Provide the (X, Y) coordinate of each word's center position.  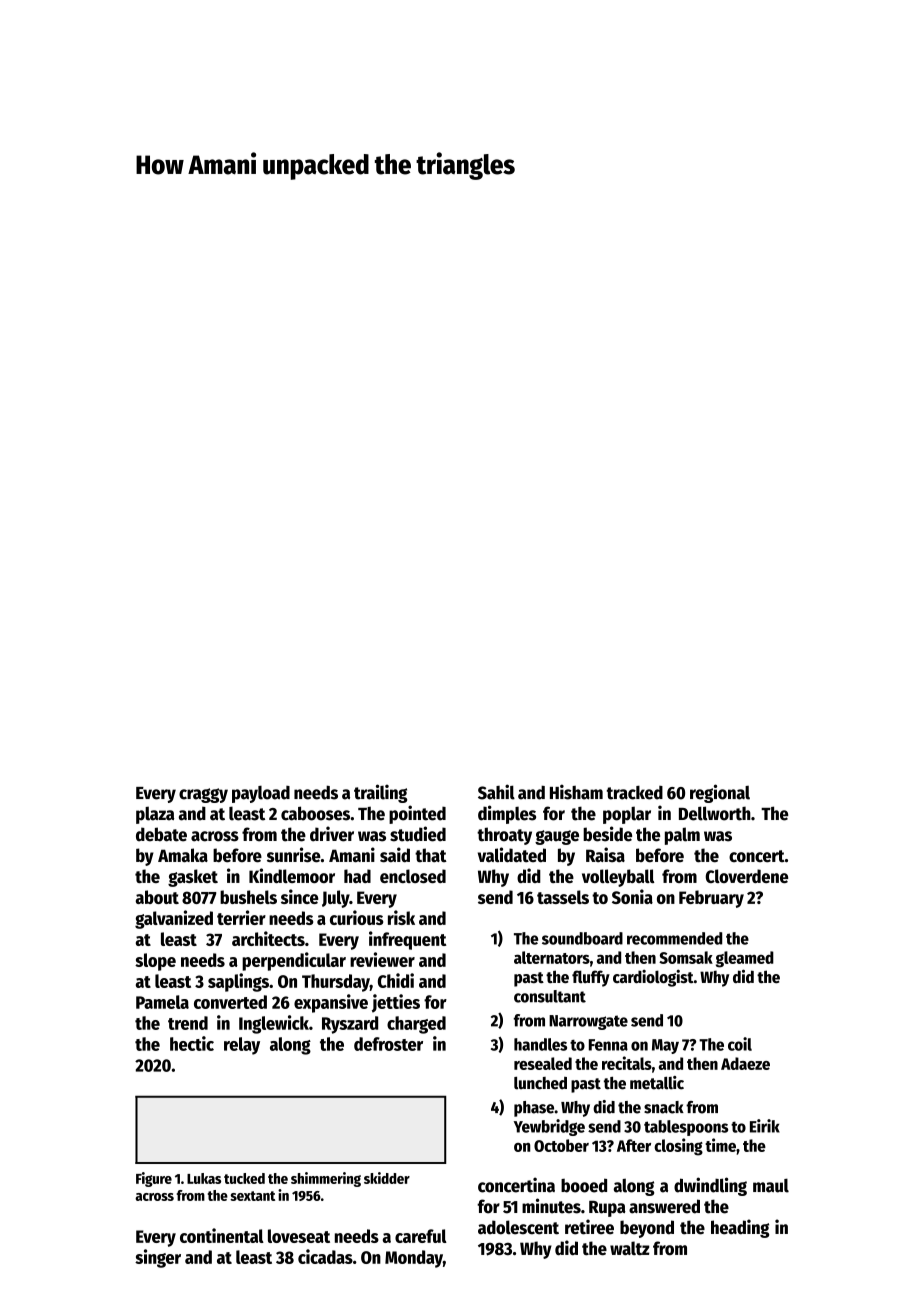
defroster (388, 1044)
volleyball (618, 878)
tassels (563, 897)
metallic (657, 1083)
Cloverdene (746, 876)
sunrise (294, 855)
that (431, 855)
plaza (155, 815)
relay (242, 1046)
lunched (540, 1083)
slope (155, 962)
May (665, 1046)
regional (720, 793)
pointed (417, 814)
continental (222, 1235)
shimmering (326, 1179)
